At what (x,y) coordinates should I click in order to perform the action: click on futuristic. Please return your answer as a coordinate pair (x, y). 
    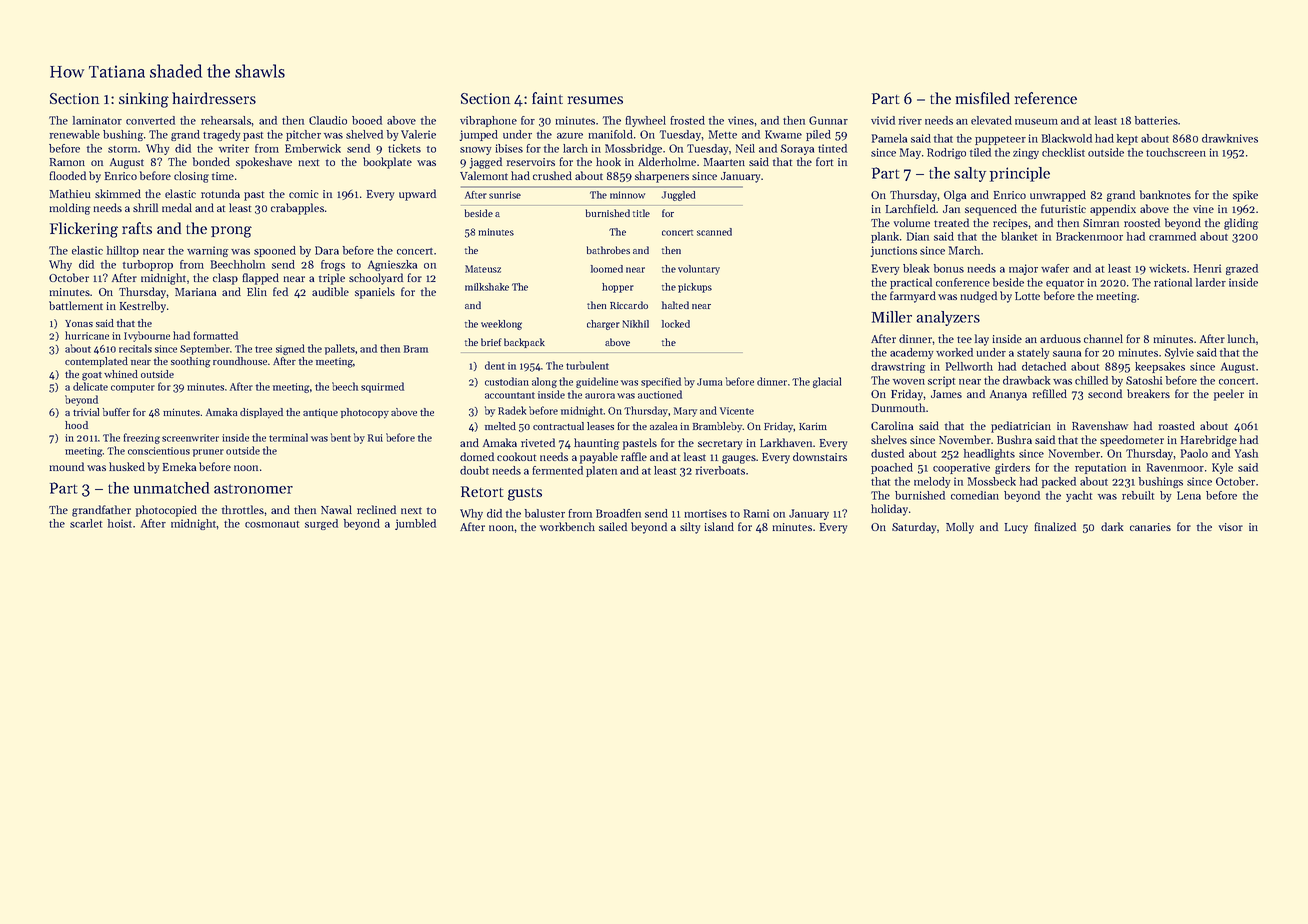
    Looking at the image, I should click on (1063, 208).
